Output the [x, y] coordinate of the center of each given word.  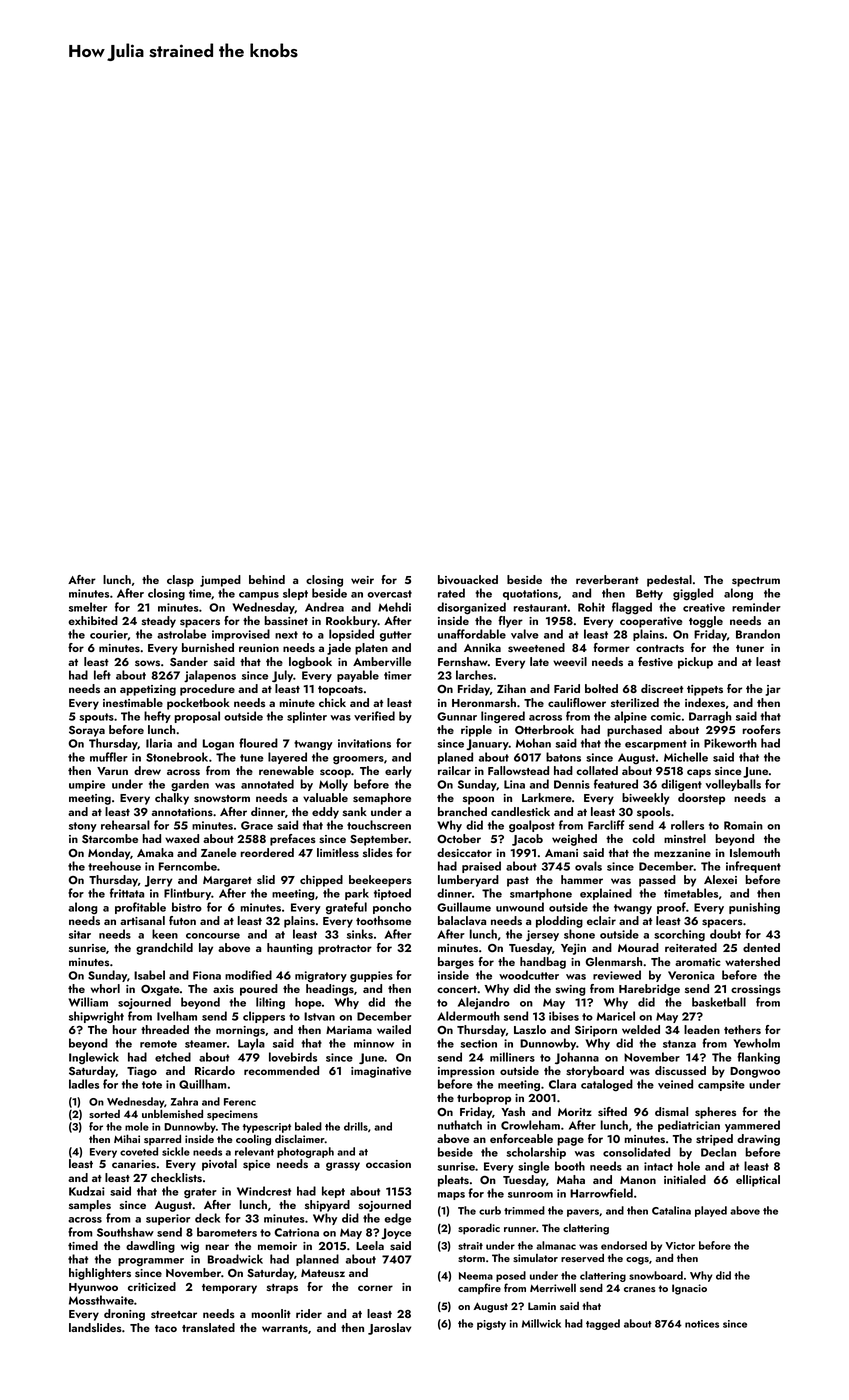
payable [358, 676]
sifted [612, 1112]
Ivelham [177, 1016]
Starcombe [110, 839]
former [611, 647]
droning [124, 1315]
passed [657, 881]
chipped [321, 881]
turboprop [484, 1099]
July [282, 676]
